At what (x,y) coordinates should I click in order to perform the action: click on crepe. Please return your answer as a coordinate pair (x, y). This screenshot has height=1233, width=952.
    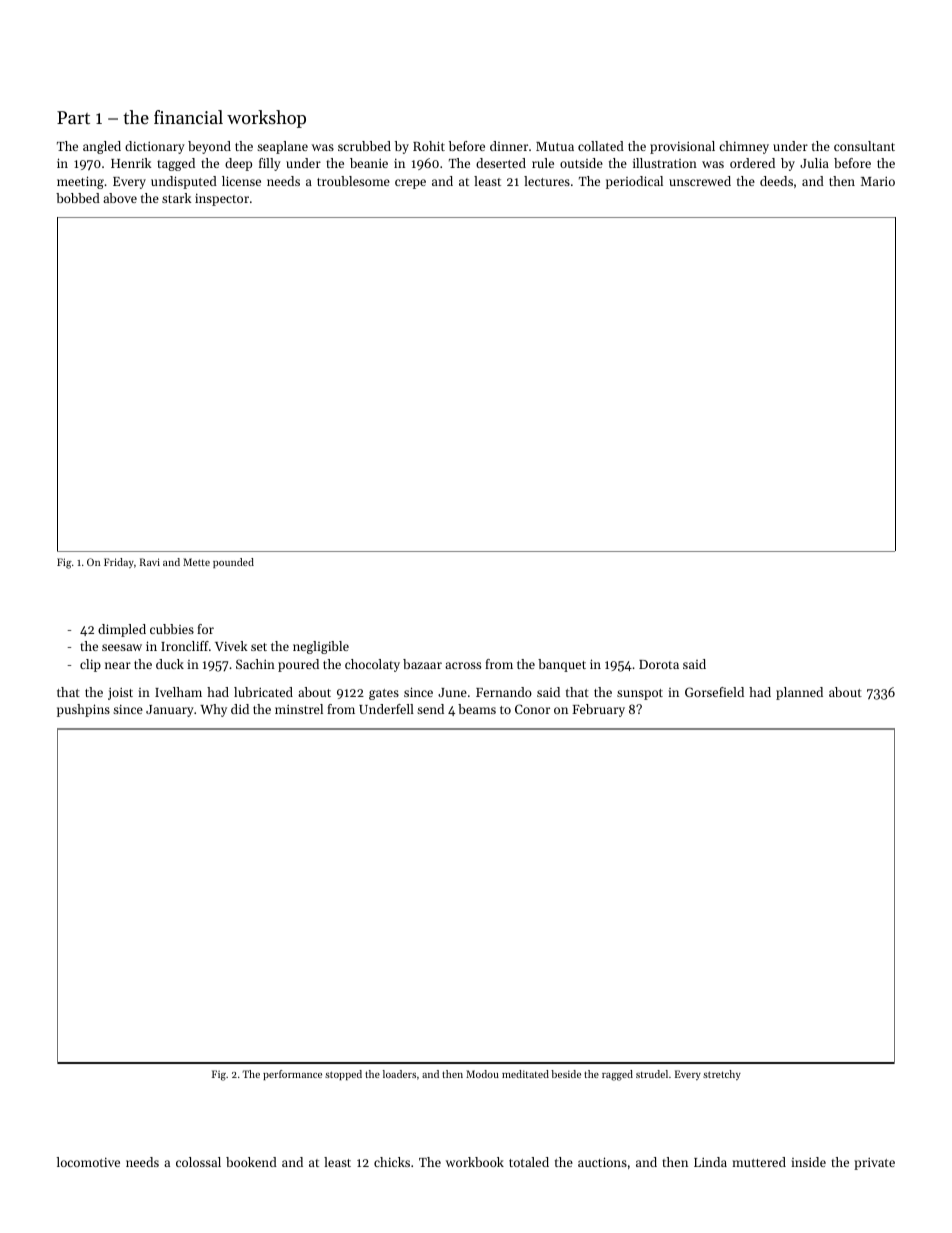
    Looking at the image, I should click on (410, 184).
